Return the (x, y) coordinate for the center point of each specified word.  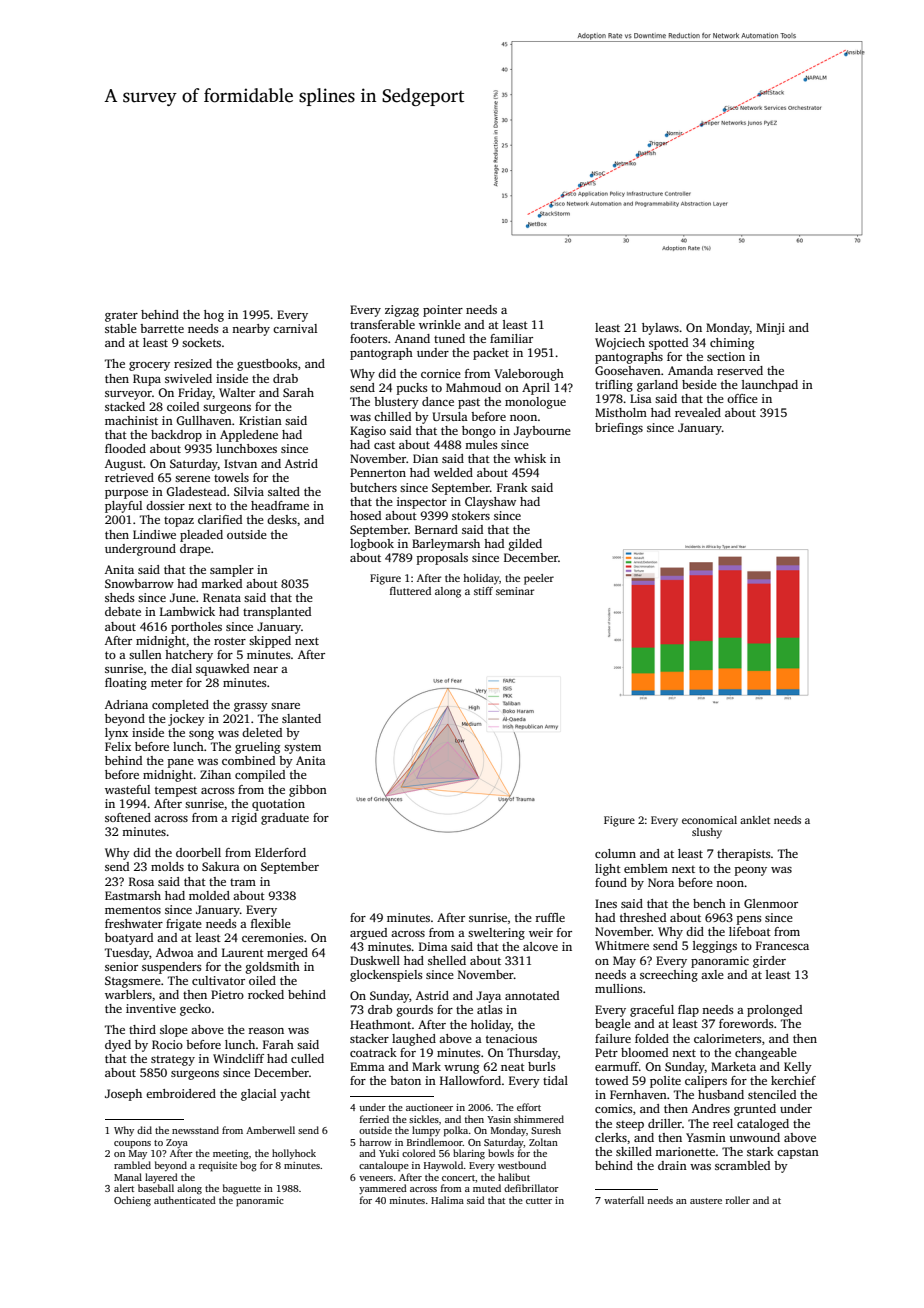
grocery (149, 366)
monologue (535, 403)
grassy (251, 707)
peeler (539, 579)
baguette (242, 1189)
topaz (179, 522)
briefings (619, 429)
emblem (646, 868)
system (302, 748)
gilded (525, 545)
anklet (755, 820)
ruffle (550, 917)
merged (287, 954)
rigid (244, 819)
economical (709, 820)
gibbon (308, 791)
